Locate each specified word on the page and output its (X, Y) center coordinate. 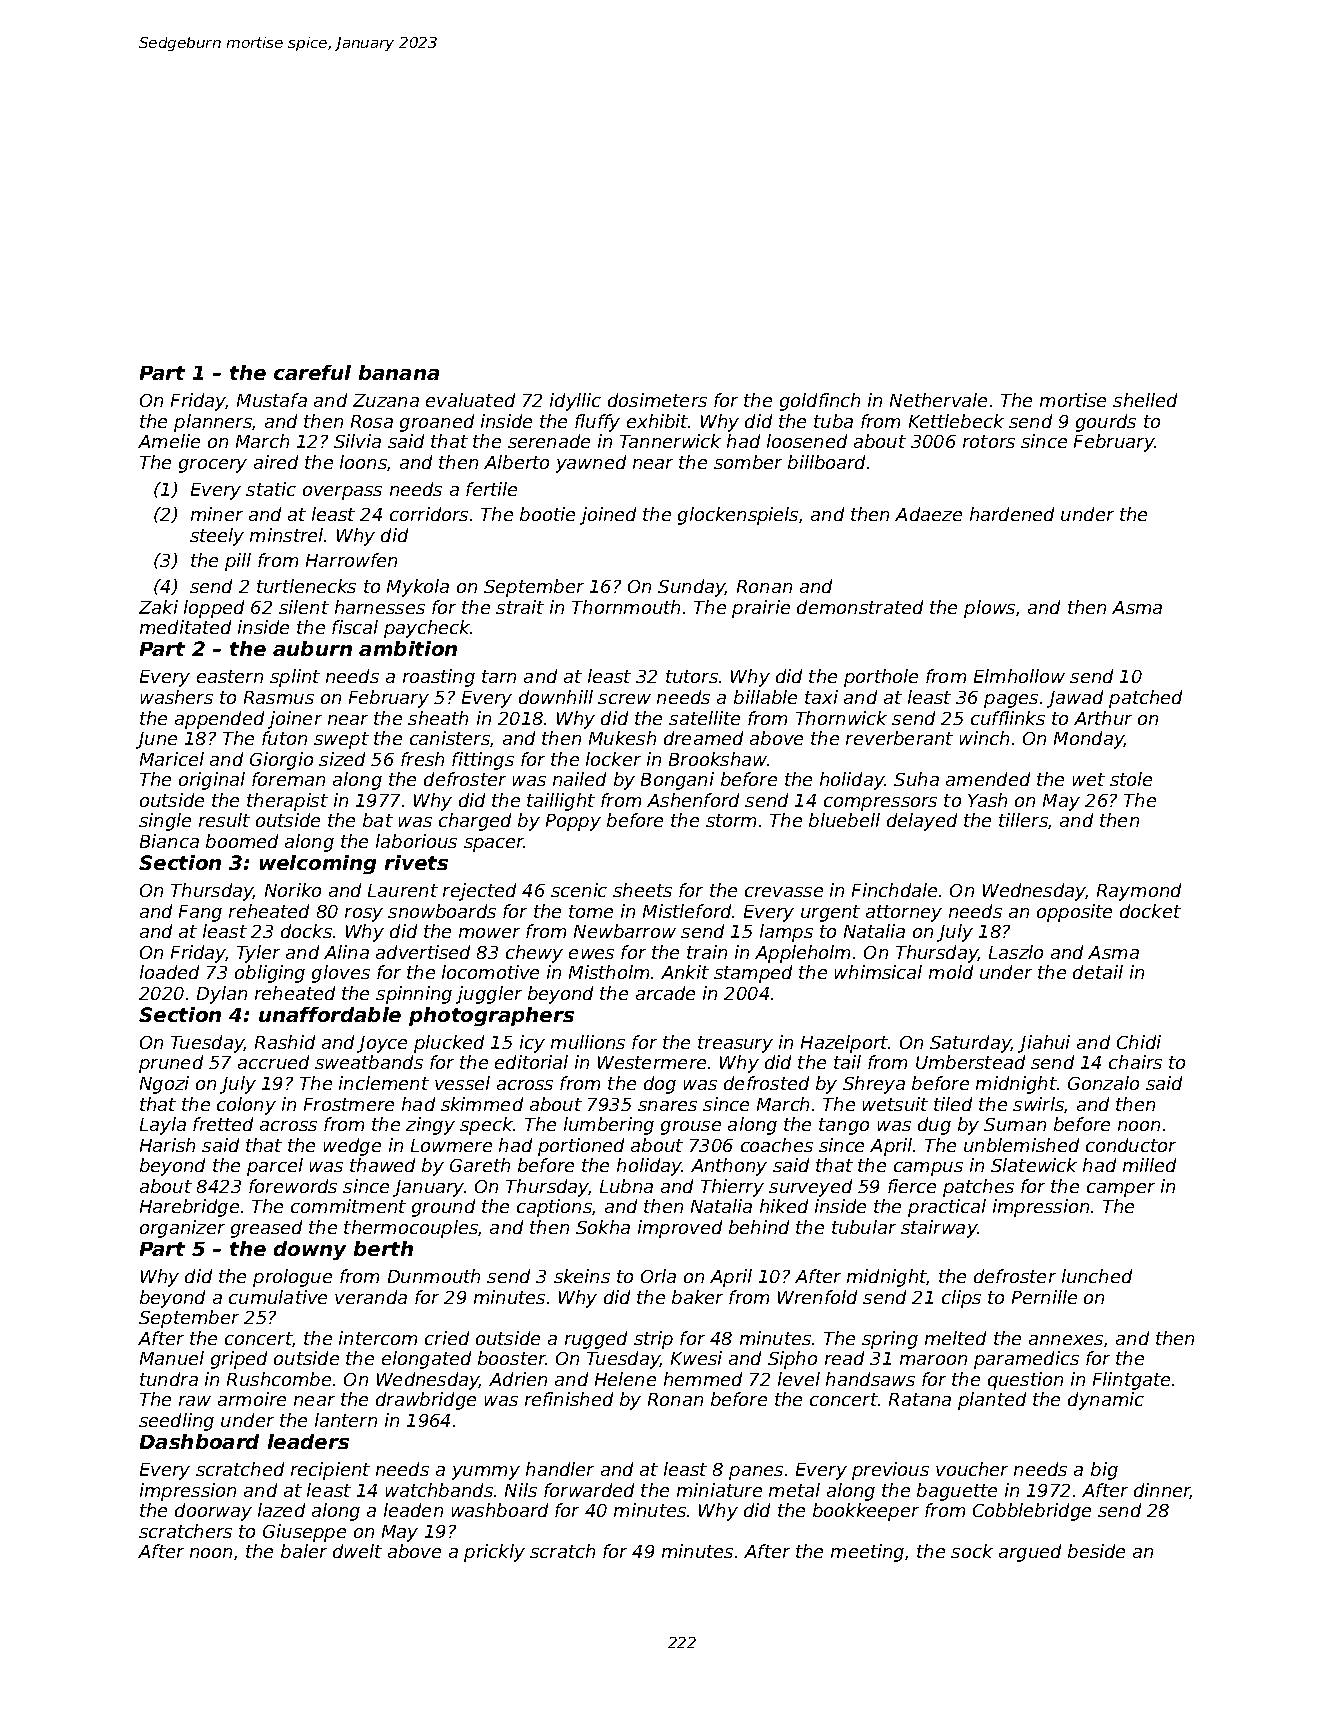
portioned (581, 1147)
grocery (213, 466)
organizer (182, 1229)
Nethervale (938, 400)
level (799, 1379)
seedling (176, 1422)
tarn (499, 676)
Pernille (1044, 1297)
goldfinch (820, 402)
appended (219, 720)
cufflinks (1008, 718)
